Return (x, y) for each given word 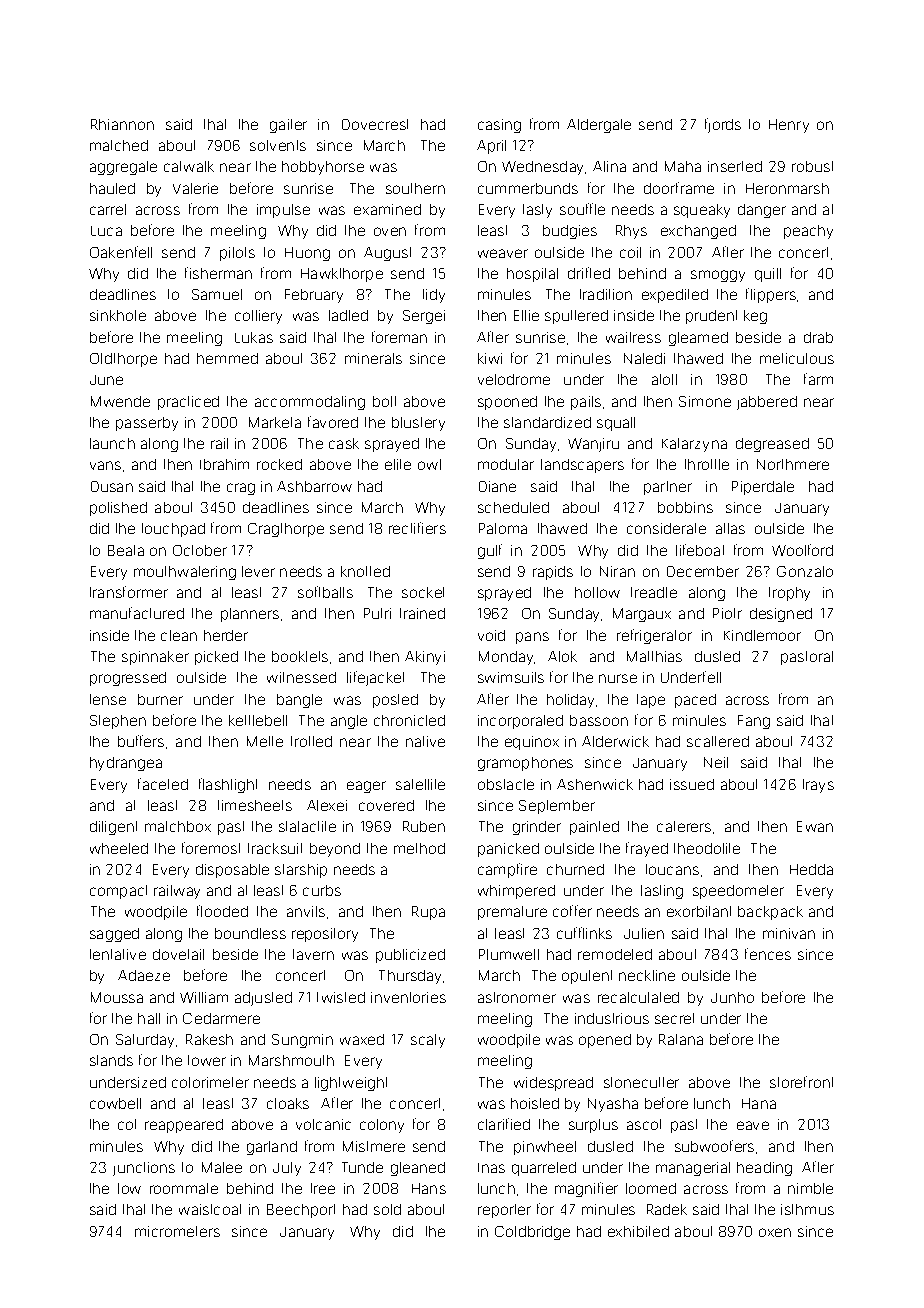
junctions (144, 1169)
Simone (705, 401)
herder (226, 635)
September (557, 807)
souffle (582, 209)
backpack (770, 913)
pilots (237, 254)
